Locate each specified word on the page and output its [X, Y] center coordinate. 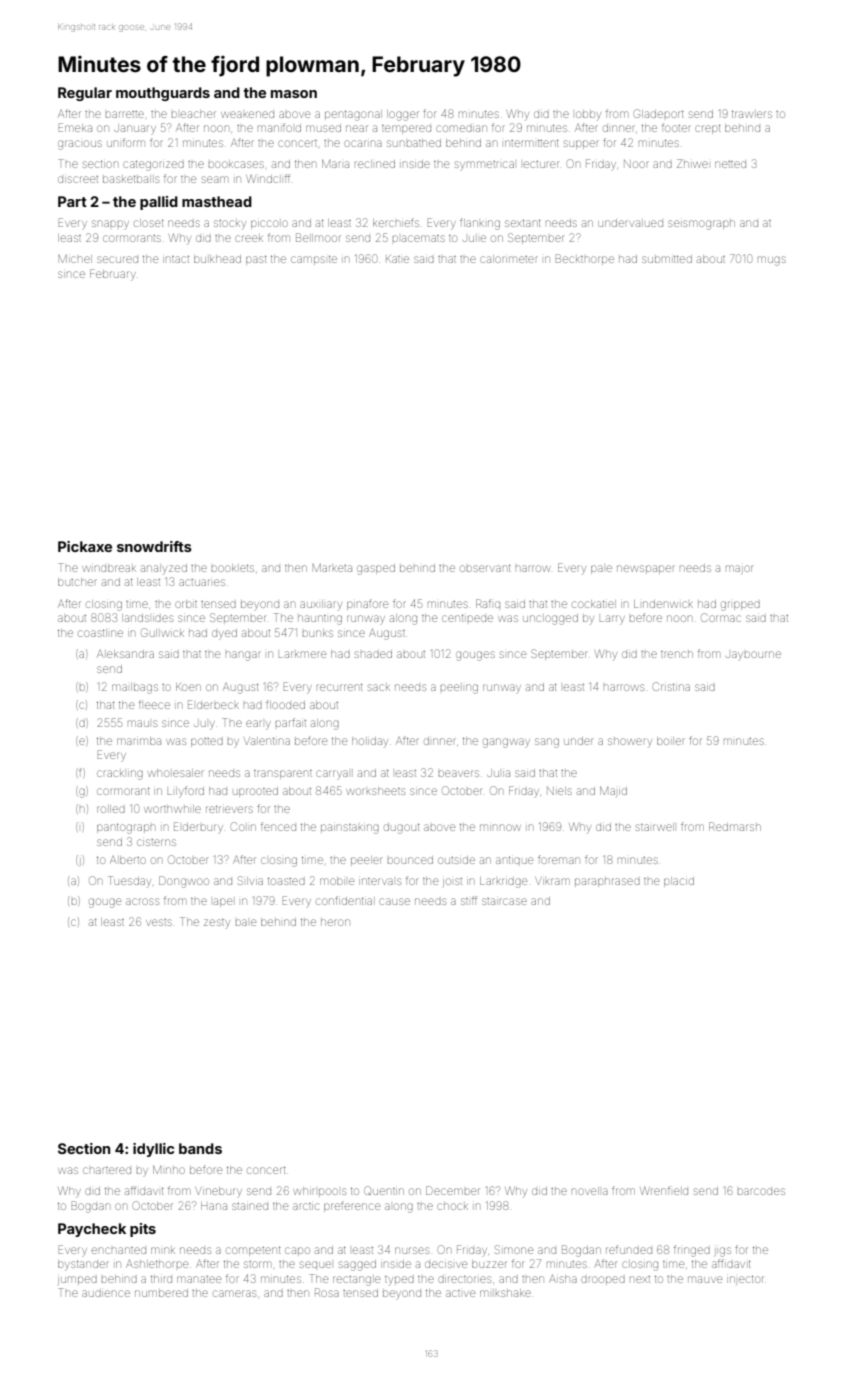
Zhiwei [692, 163]
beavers [459, 773]
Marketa [332, 567]
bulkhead [217, 259]
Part [72, 201]
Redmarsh [735, 826]
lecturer [541, 164]
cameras [234, 1293]
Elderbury [198, 827]
